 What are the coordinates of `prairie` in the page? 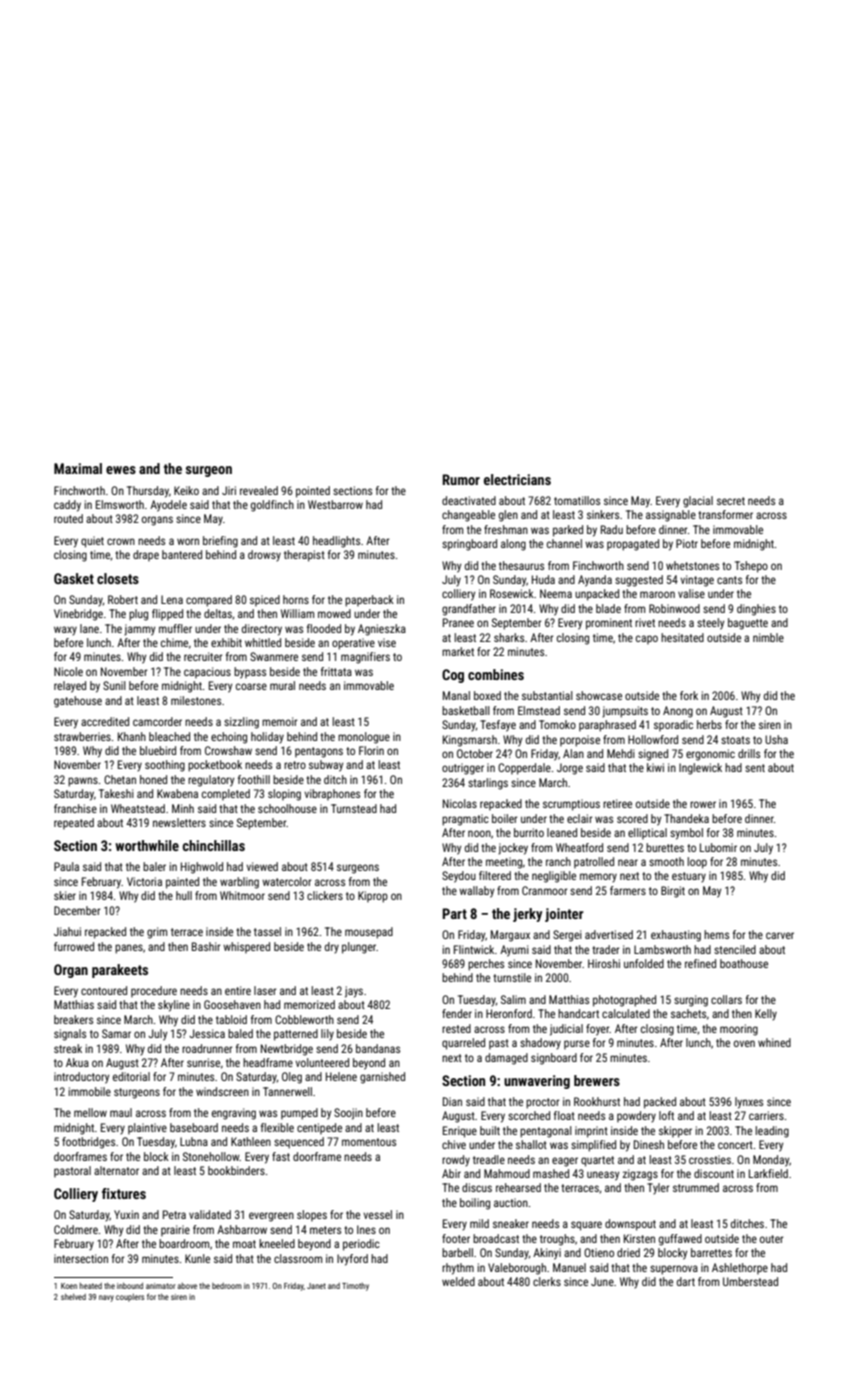 It's located at (175, 1230).
